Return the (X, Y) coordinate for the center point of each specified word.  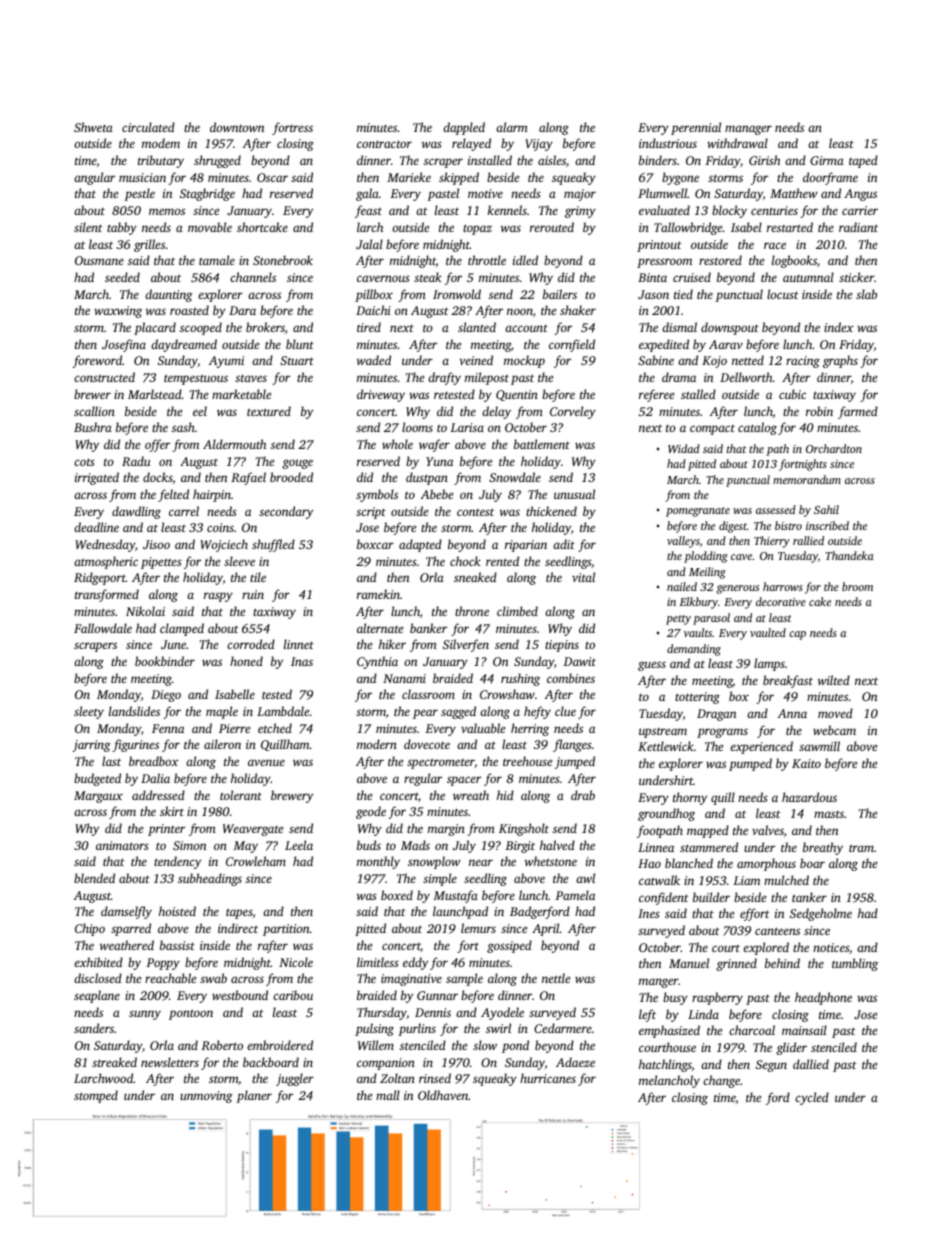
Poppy (163, 964)
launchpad (460, 912)
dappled (464, 128)
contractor (384, 144)
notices (831, 947)
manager (748, 130)
